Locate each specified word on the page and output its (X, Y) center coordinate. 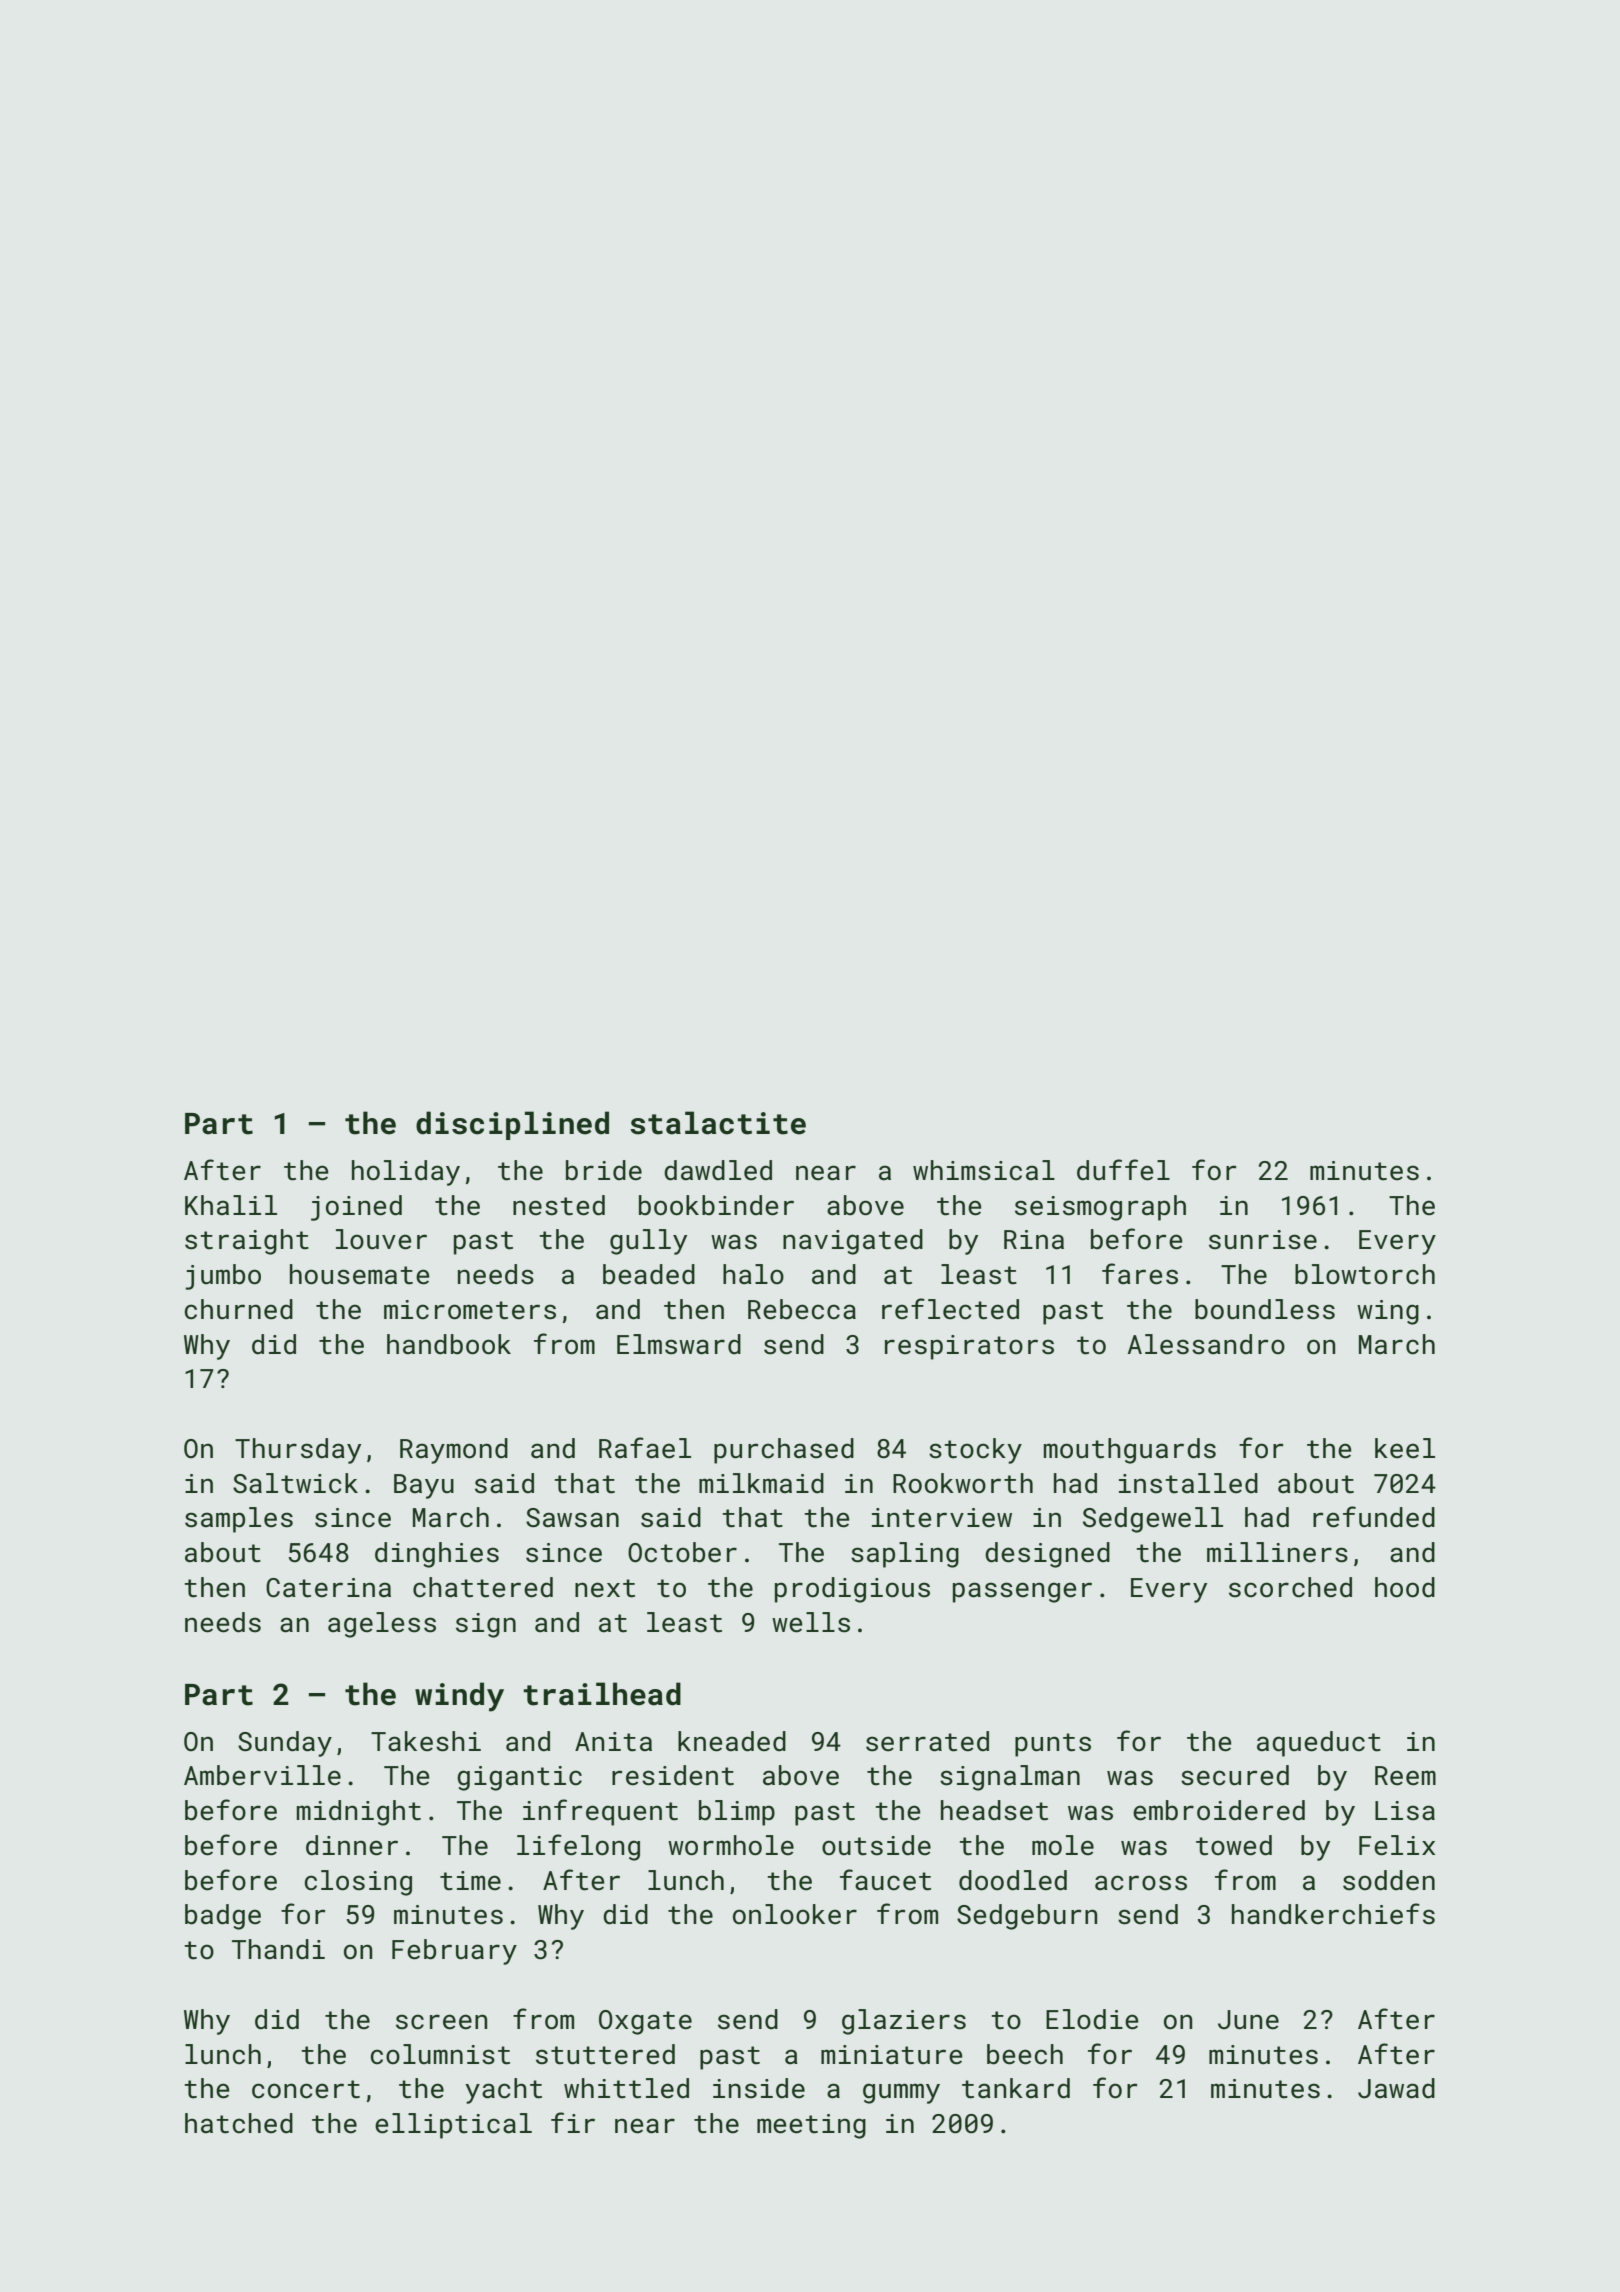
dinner (352, 1845)
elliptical (453, 2126)
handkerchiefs (1333, 1914)
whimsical (984, 1170)
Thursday (298, 1451)
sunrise (1263, 1240)
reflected (950, 1309)
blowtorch (1365, 1274)
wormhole (731, 1845)
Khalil (231, 1205)
